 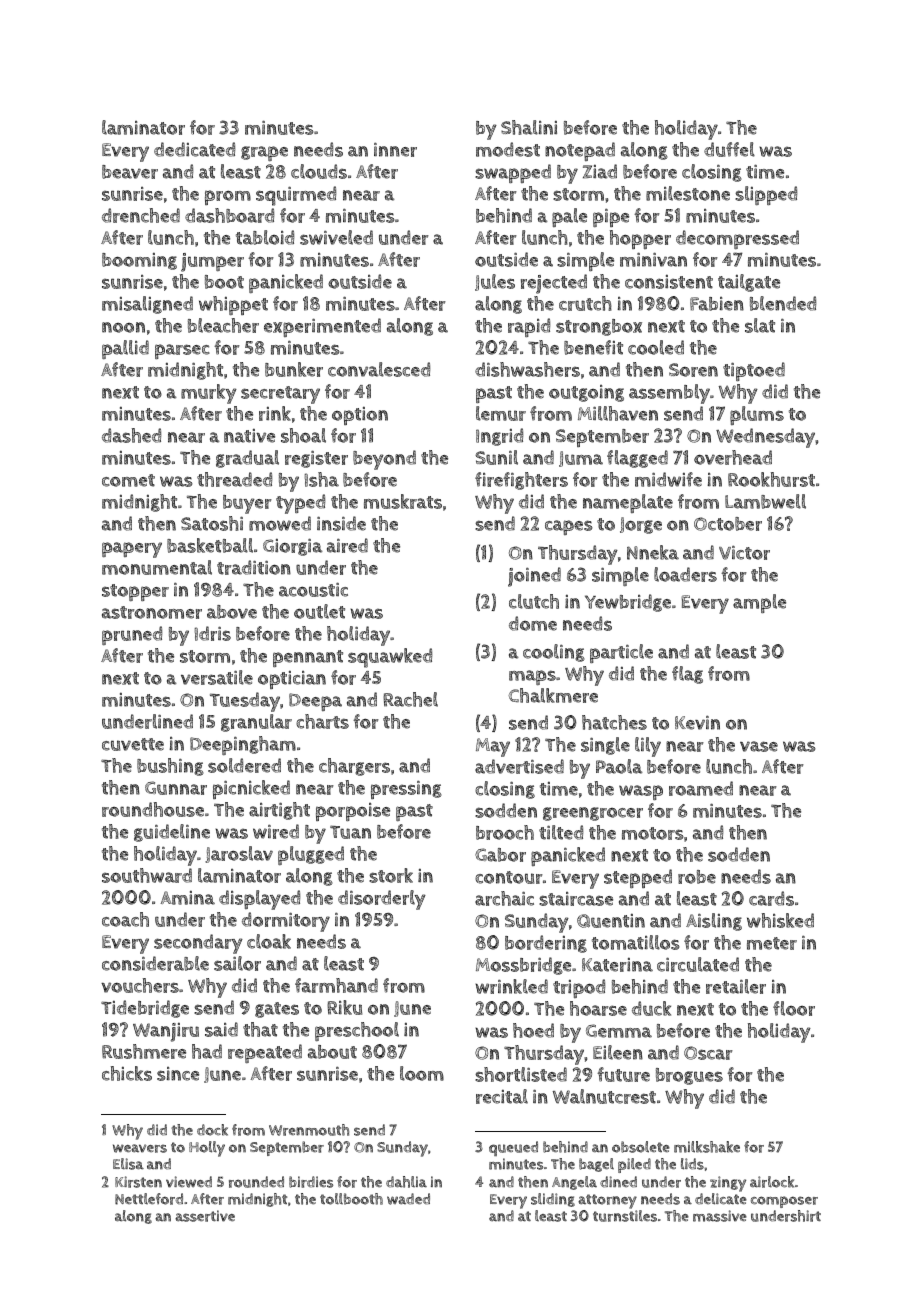 I want to click on sliding, so click(x=553, y=1200).
